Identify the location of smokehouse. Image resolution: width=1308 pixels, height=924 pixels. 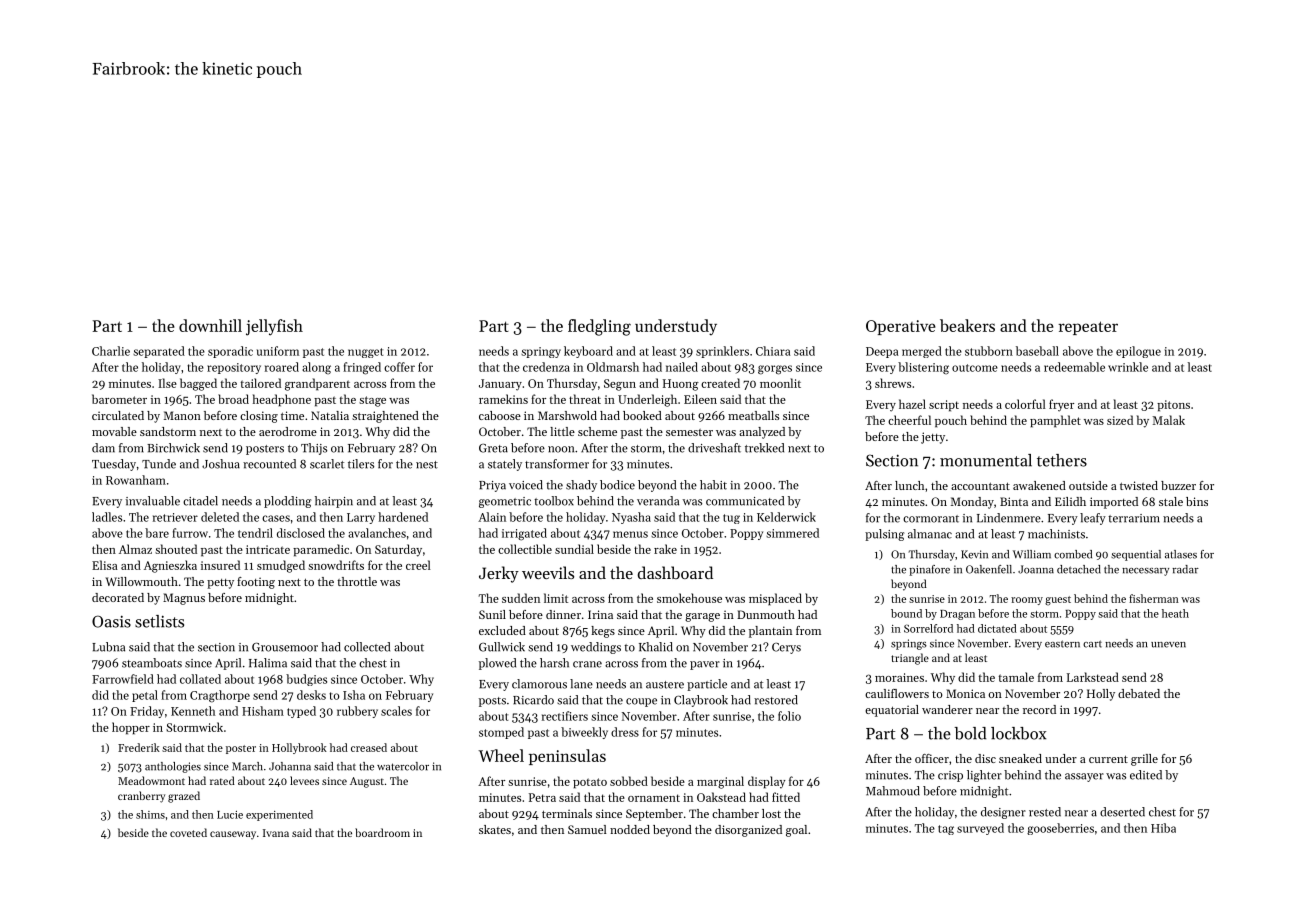
(689, 598).
